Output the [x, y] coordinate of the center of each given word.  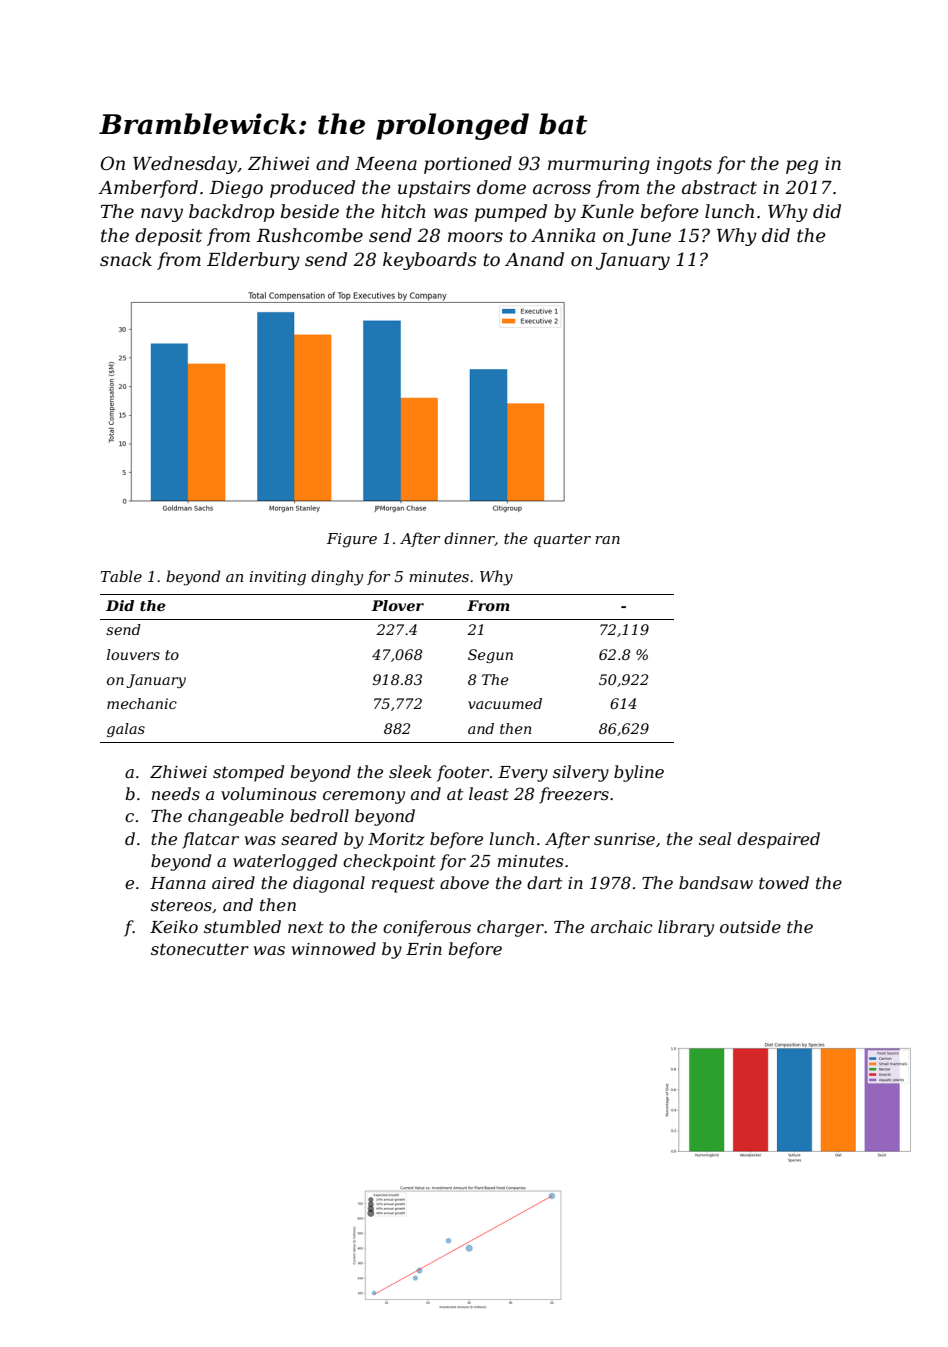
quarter [562, 540]
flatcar [210, 840]
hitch [403, 211]
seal [715, 838]
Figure [352, 540]
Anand [534, 259]
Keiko [174, 926]
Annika [563, 235]
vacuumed [505, 703]
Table [121, 576]
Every [523, 774]
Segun [490, 656]
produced [312, 189]
